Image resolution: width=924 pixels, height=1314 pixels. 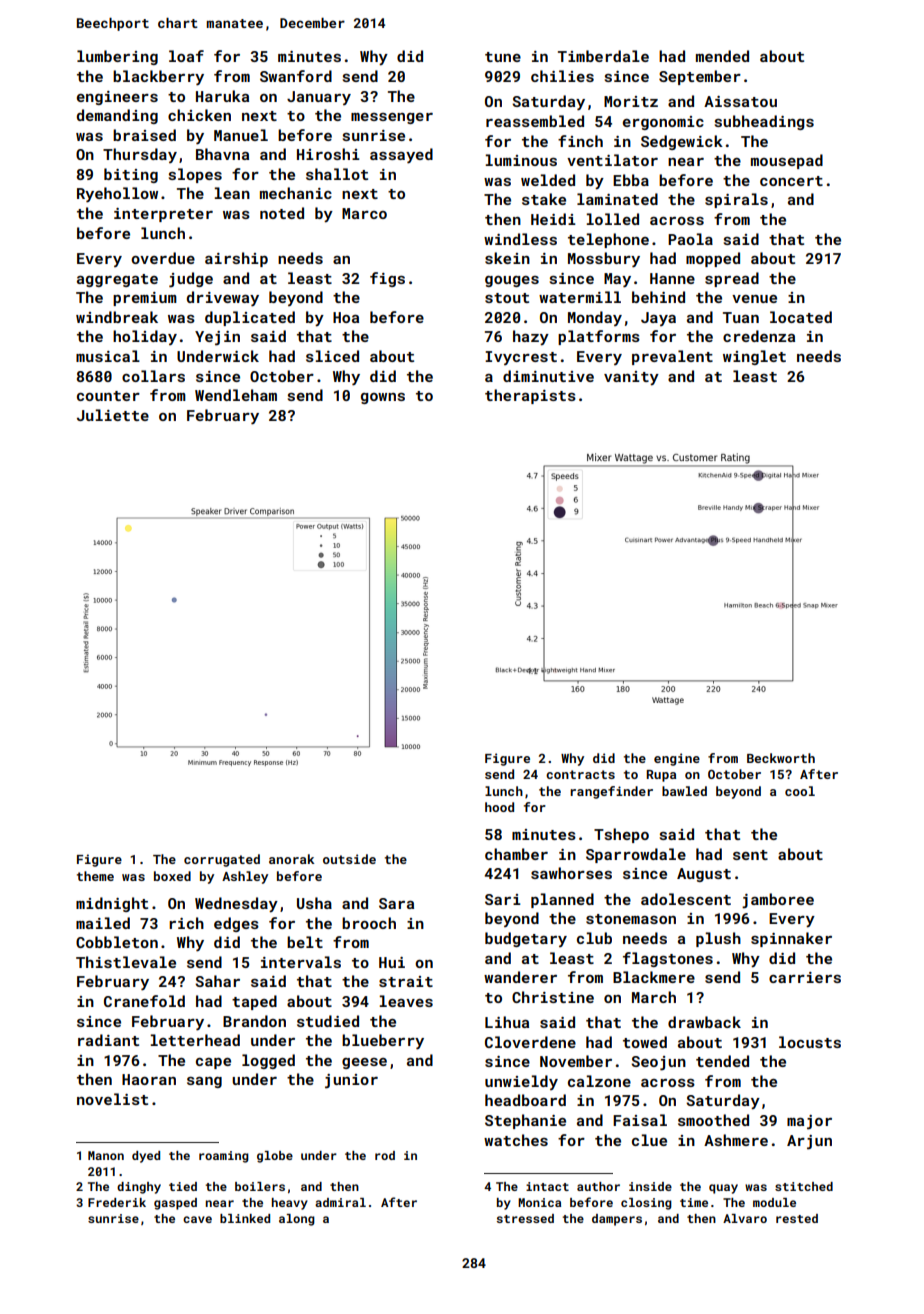 What do you see at coordinates (787, 161) in the screenshot?
I see `mousepad` at bounding box center [787, 161].
